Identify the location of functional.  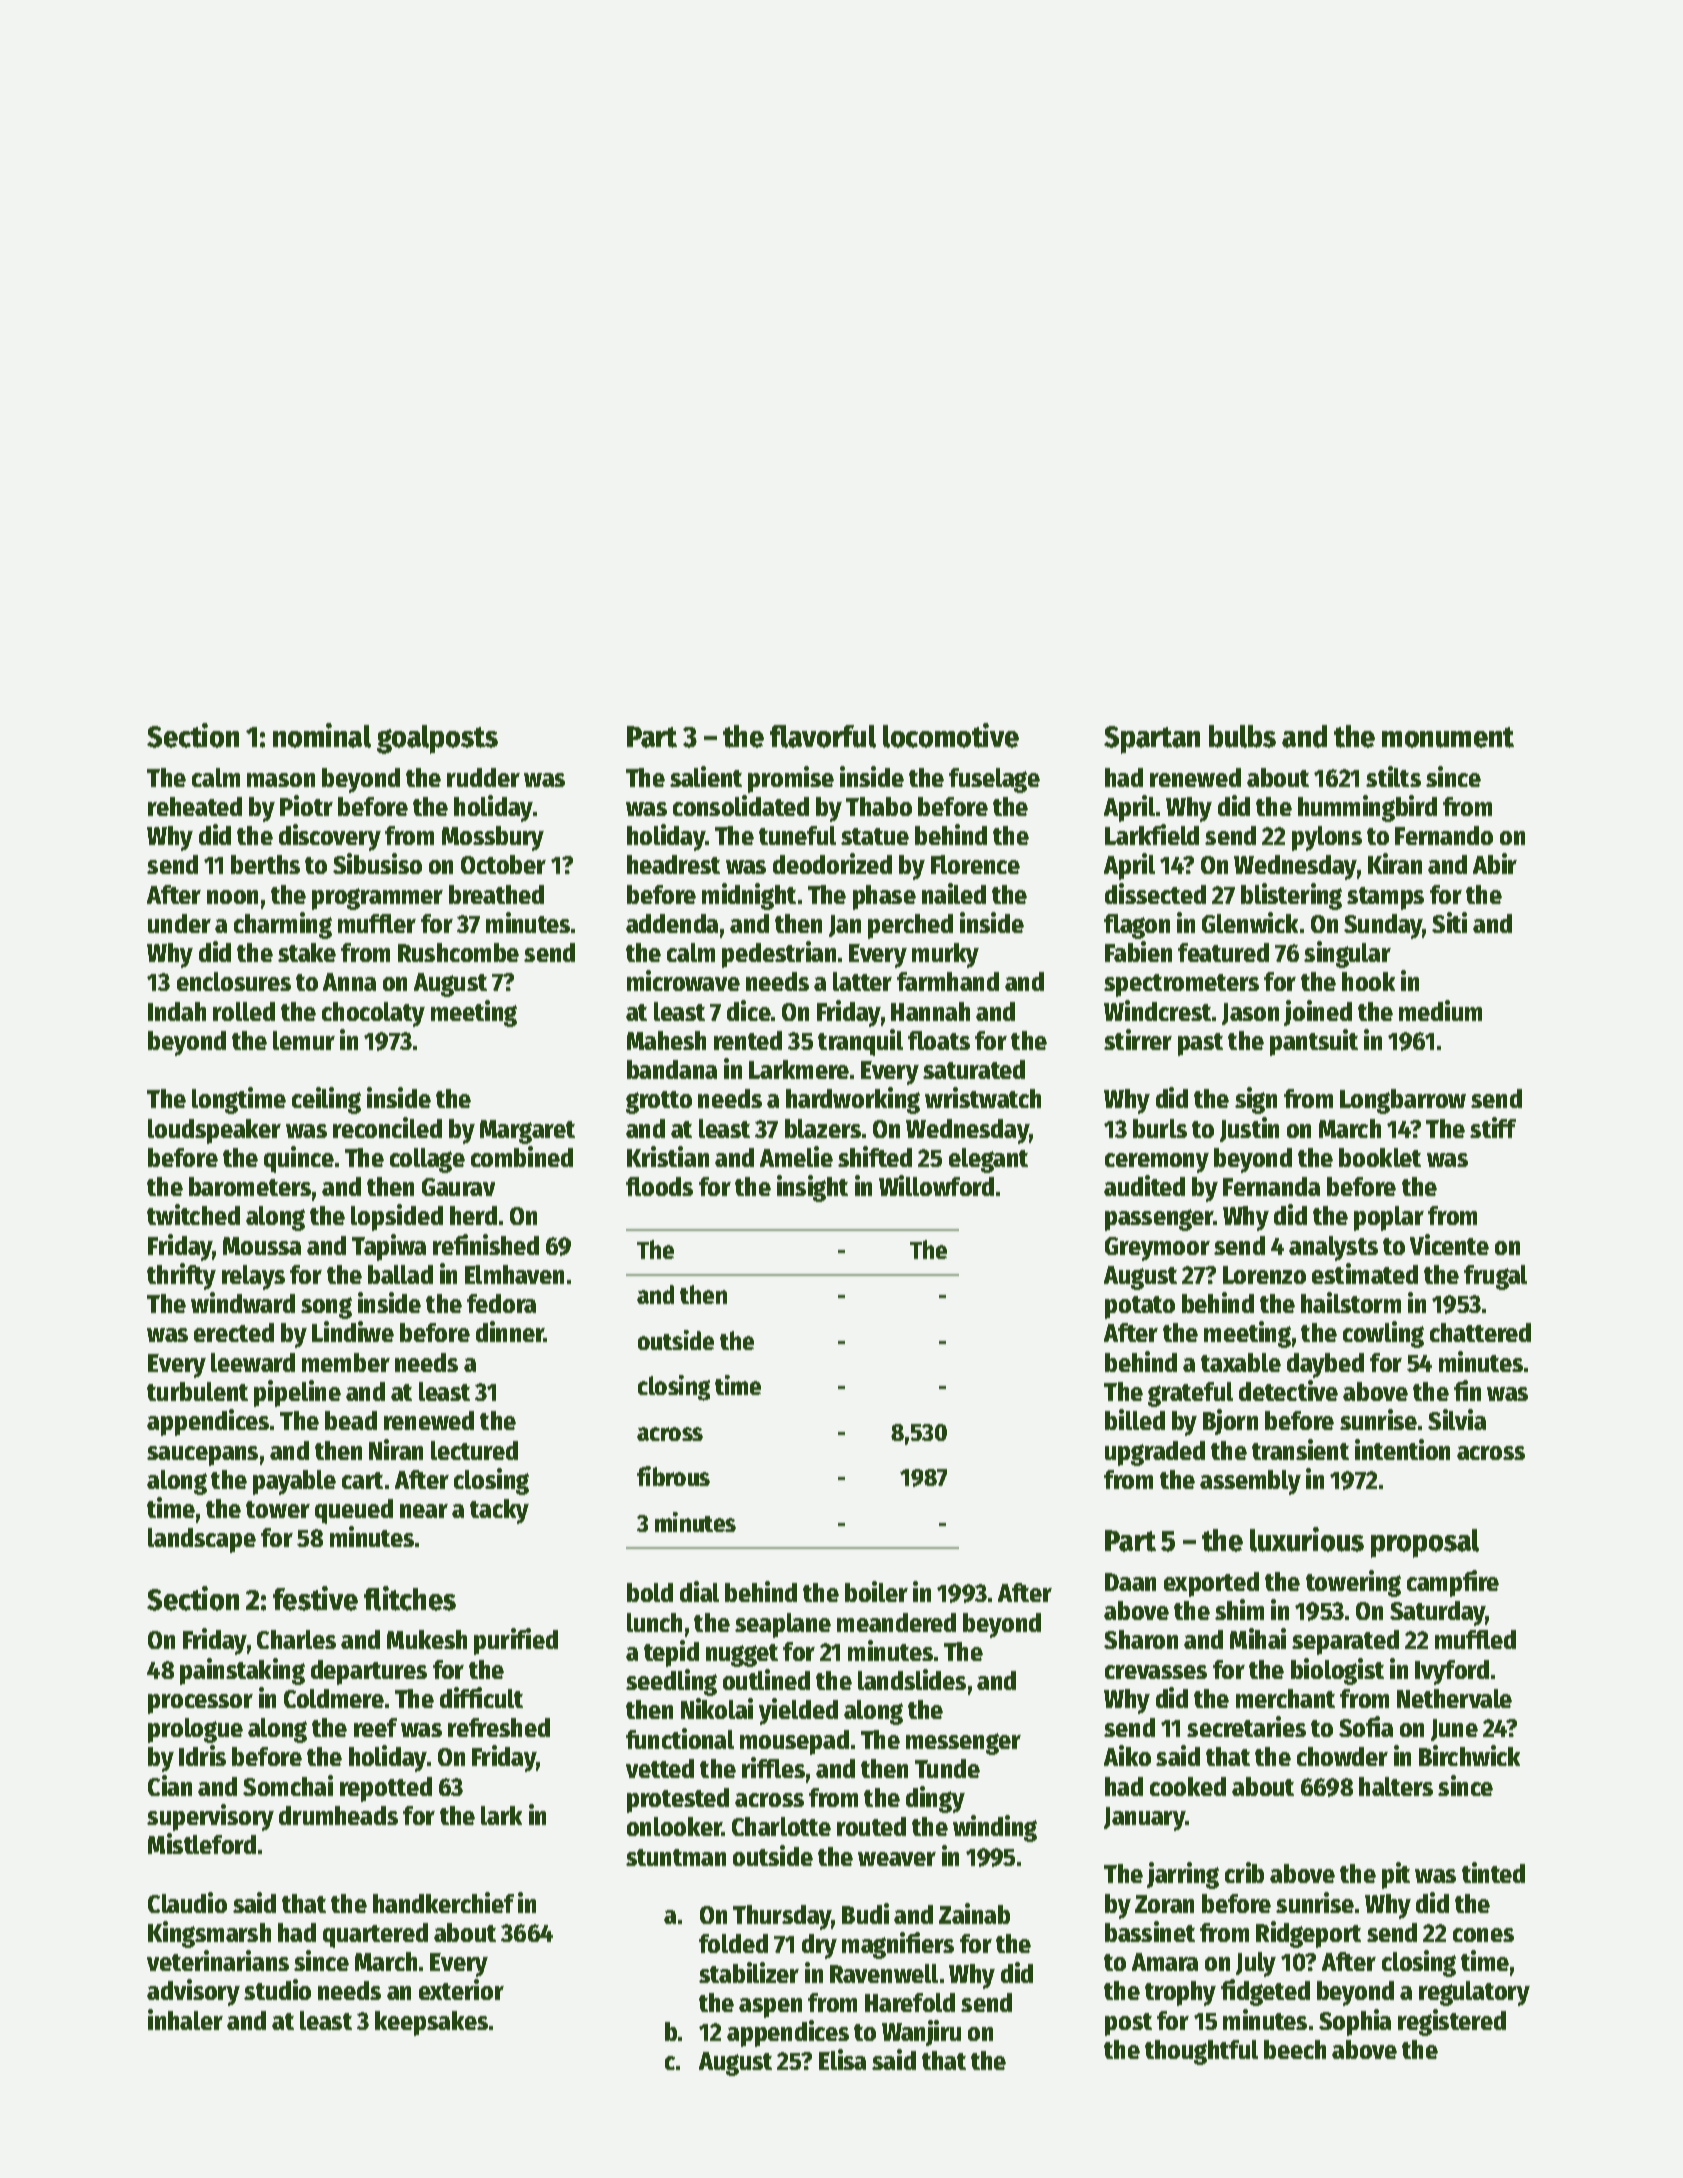
(680, 1738).
